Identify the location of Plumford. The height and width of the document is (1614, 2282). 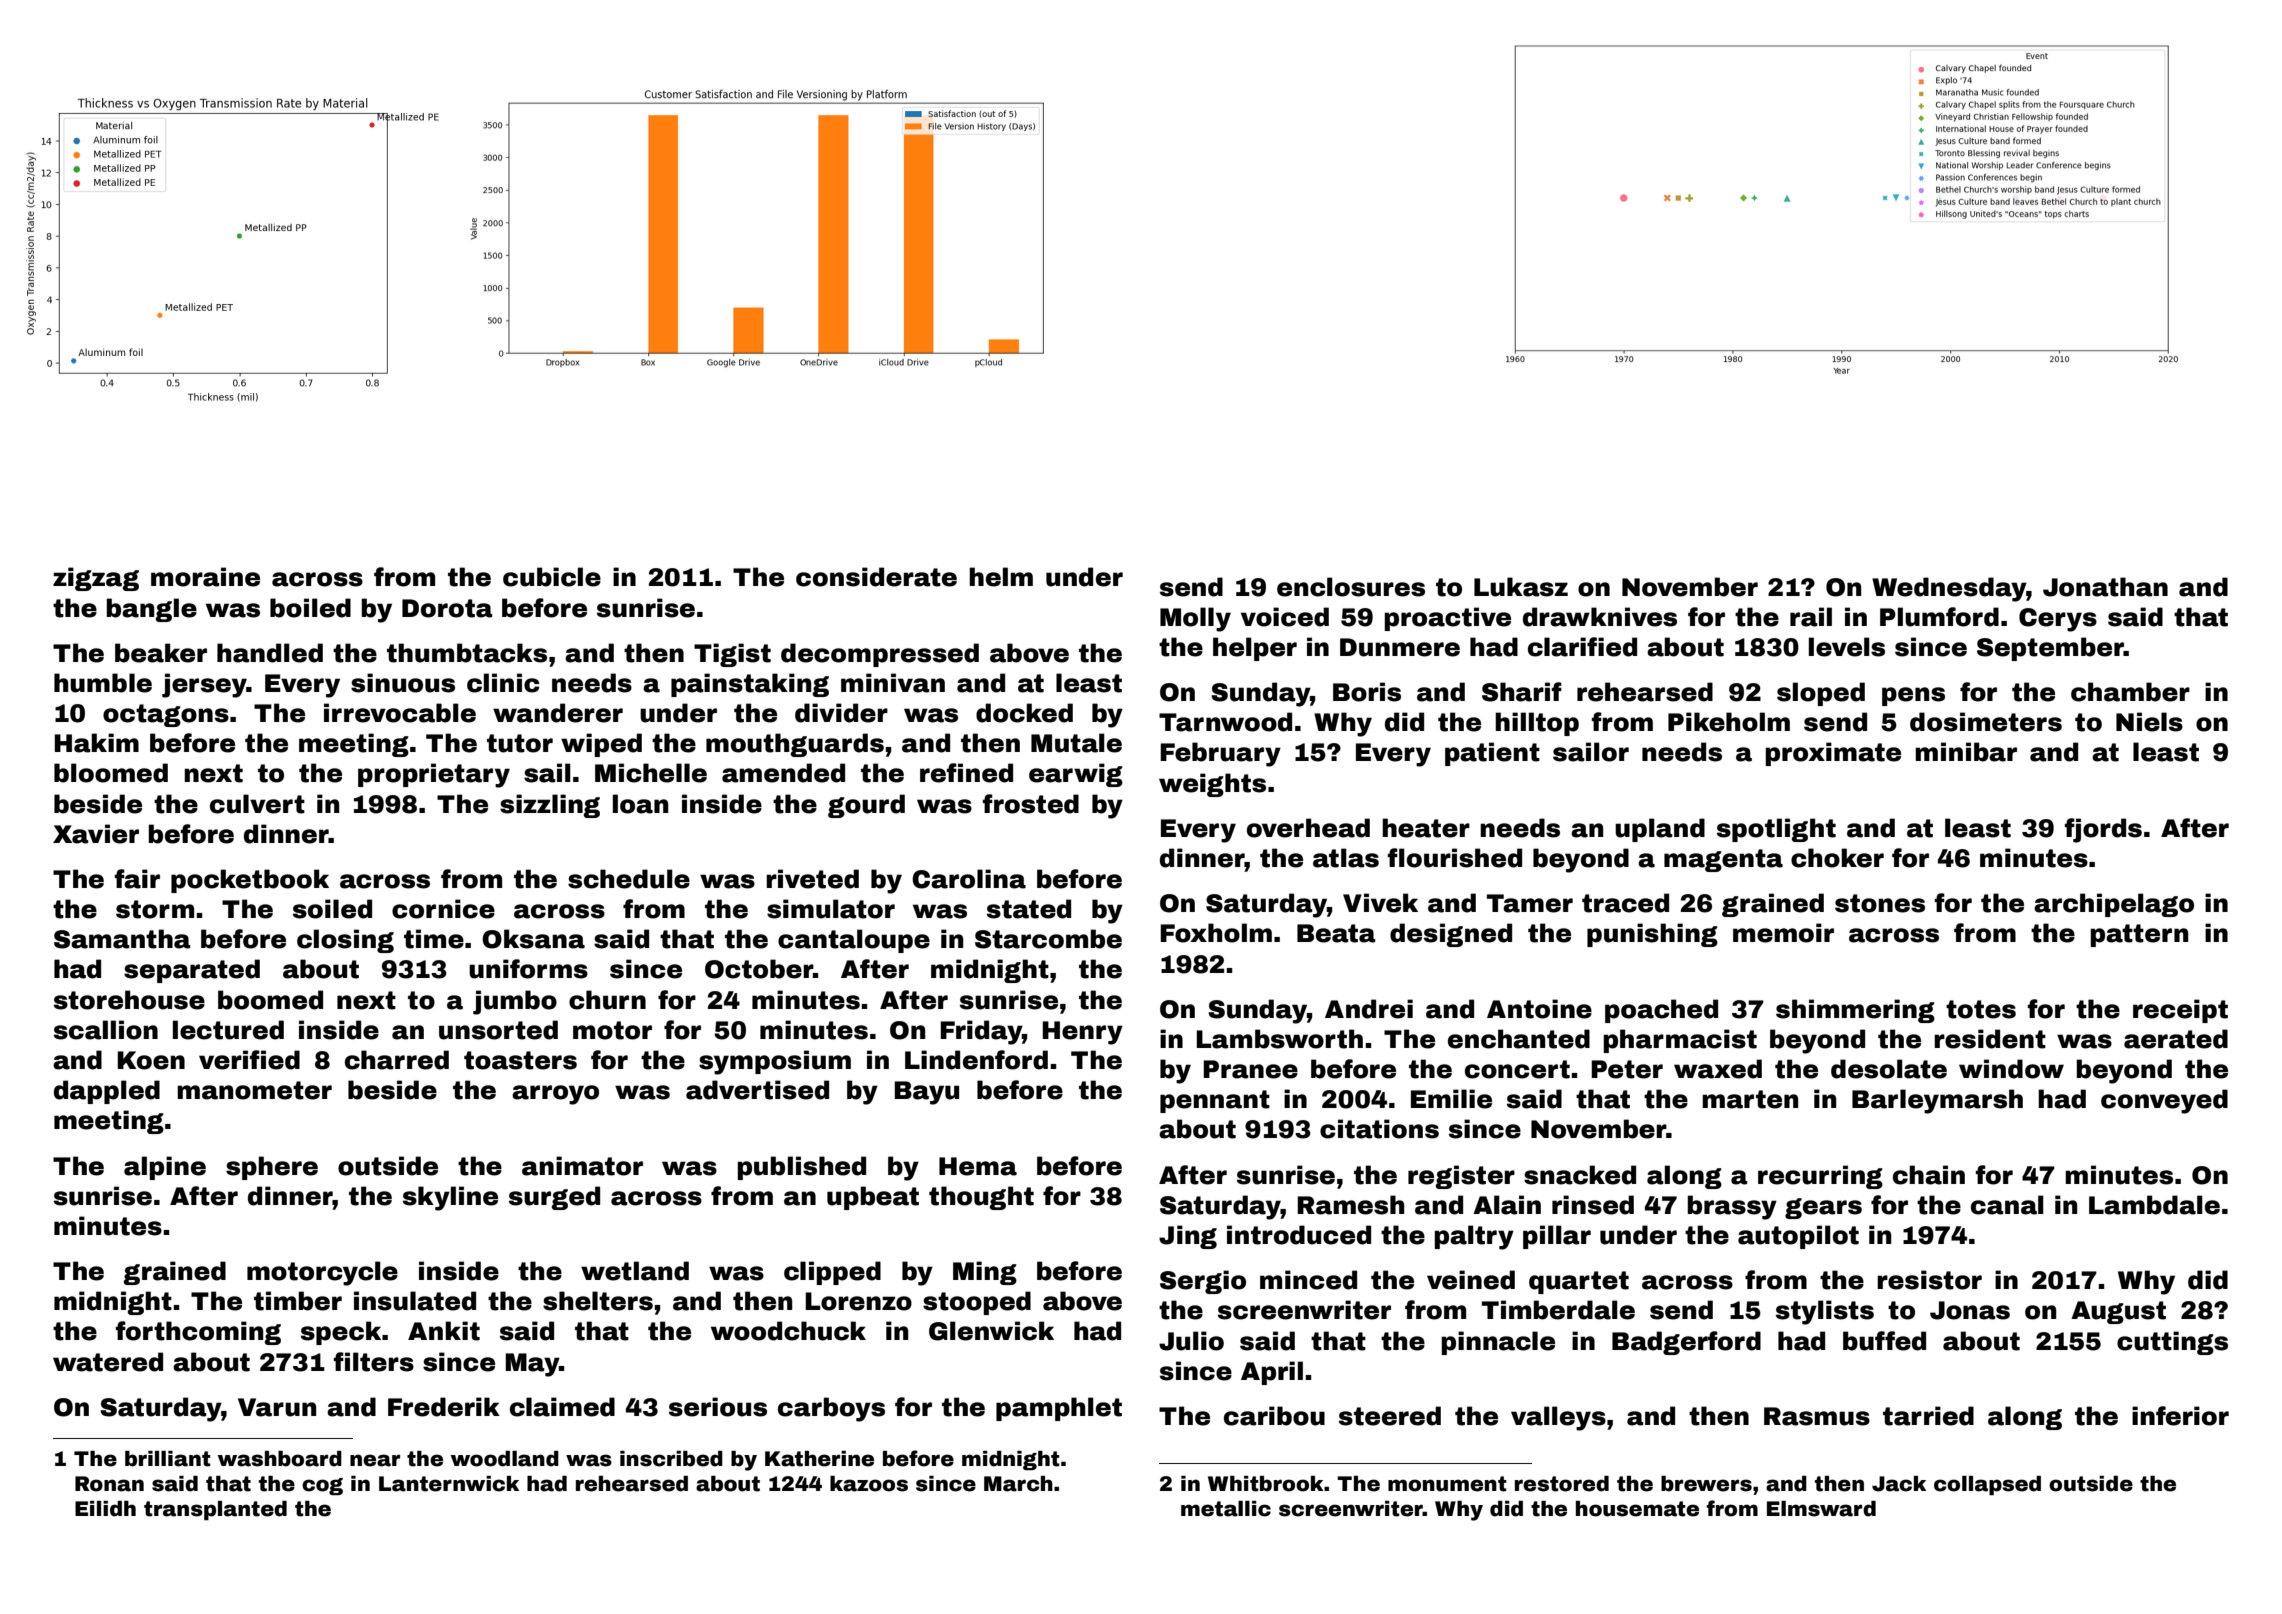
(1939, 617).
